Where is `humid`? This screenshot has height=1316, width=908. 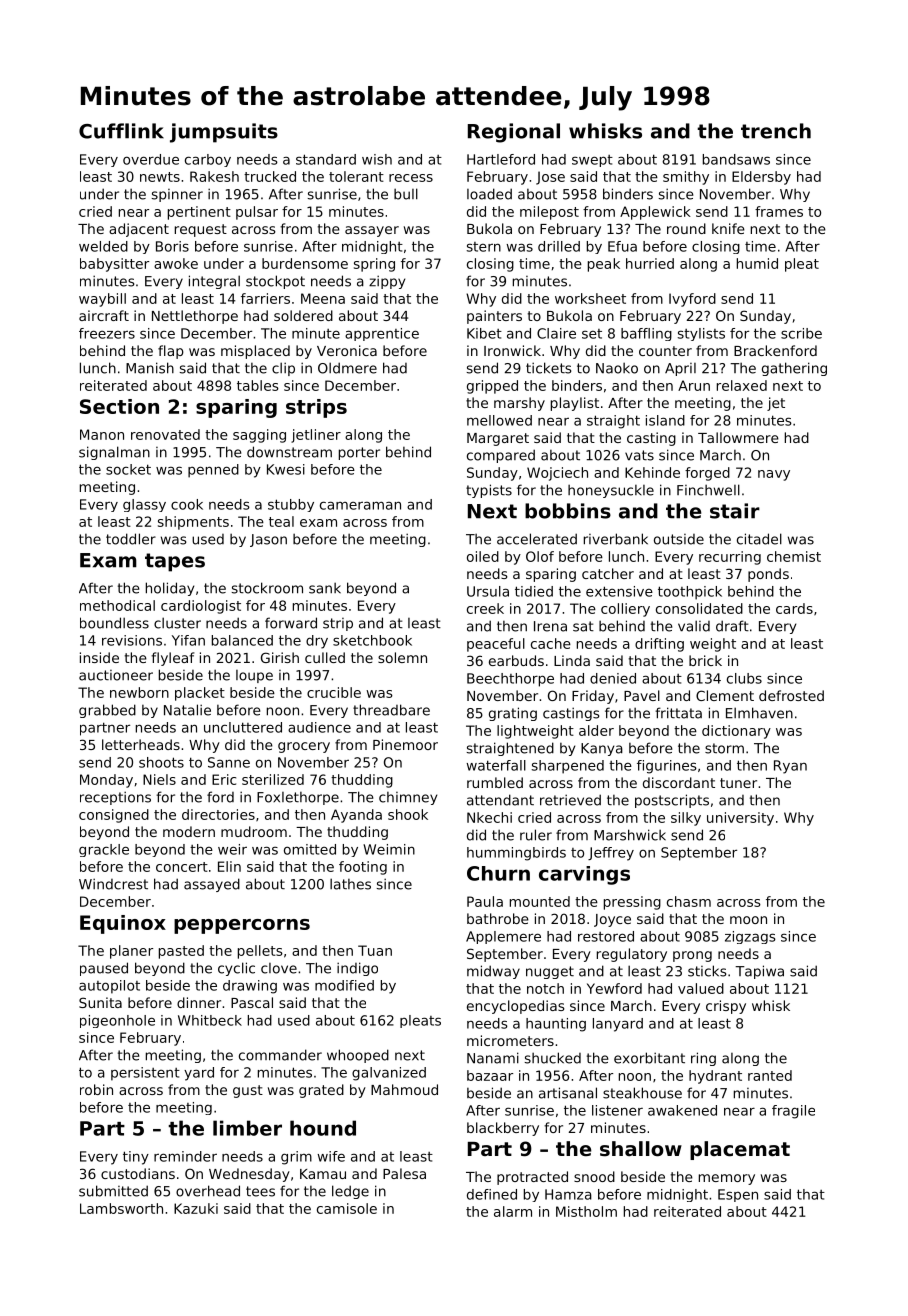 humid is located at coordinates (757, 263).
